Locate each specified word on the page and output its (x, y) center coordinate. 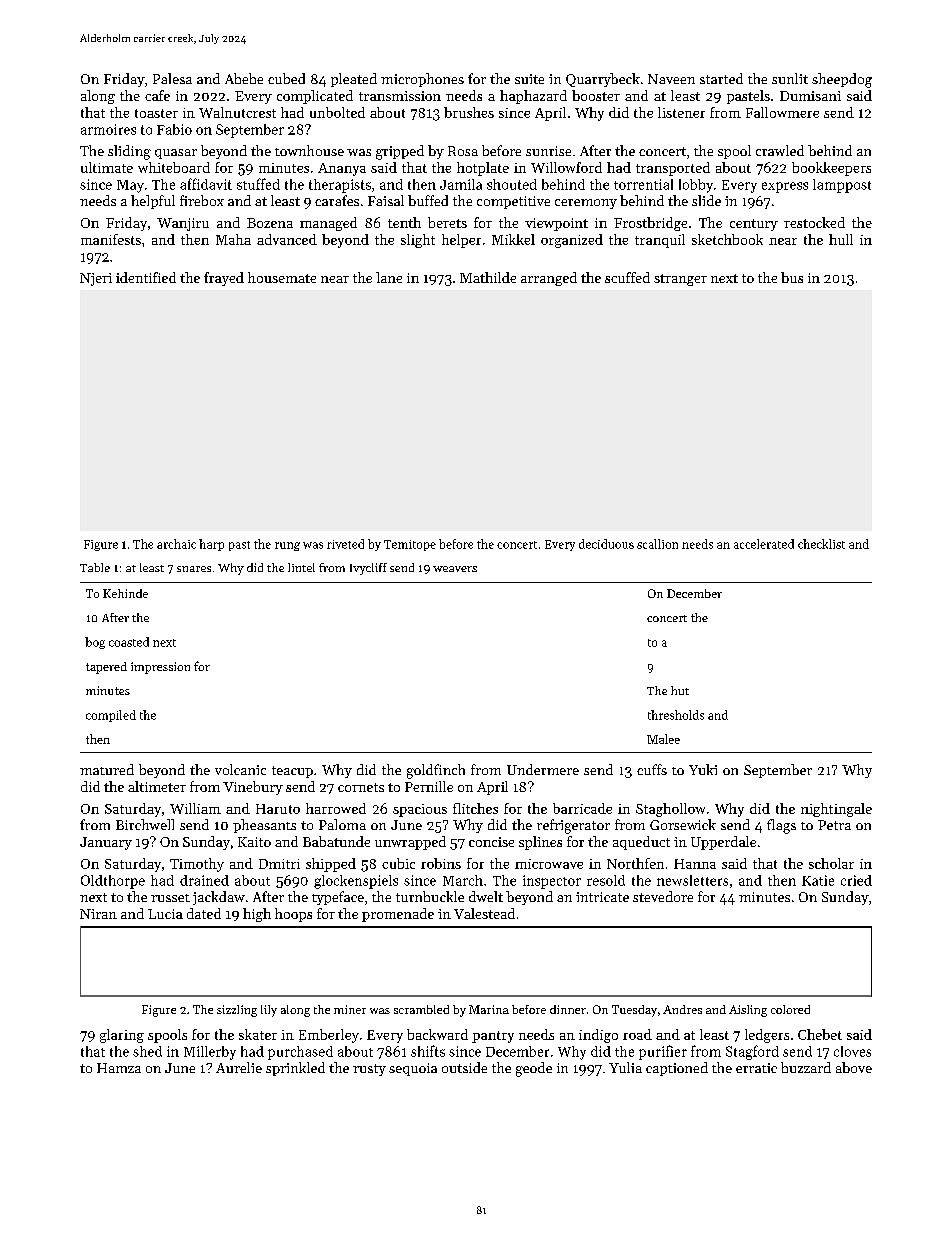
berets (447, 222)
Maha (233, 239)
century (754, 225)
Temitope (410, 545)
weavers (455, 569)
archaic (176, 544)
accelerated (764, 544)
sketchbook (727, 239)
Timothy (197, 865)
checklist (821, 544)
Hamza (119, 1068)
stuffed (258, 184)
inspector (552, 882)
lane (389, 277)
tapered (106, 668)
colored (790, 1009)
